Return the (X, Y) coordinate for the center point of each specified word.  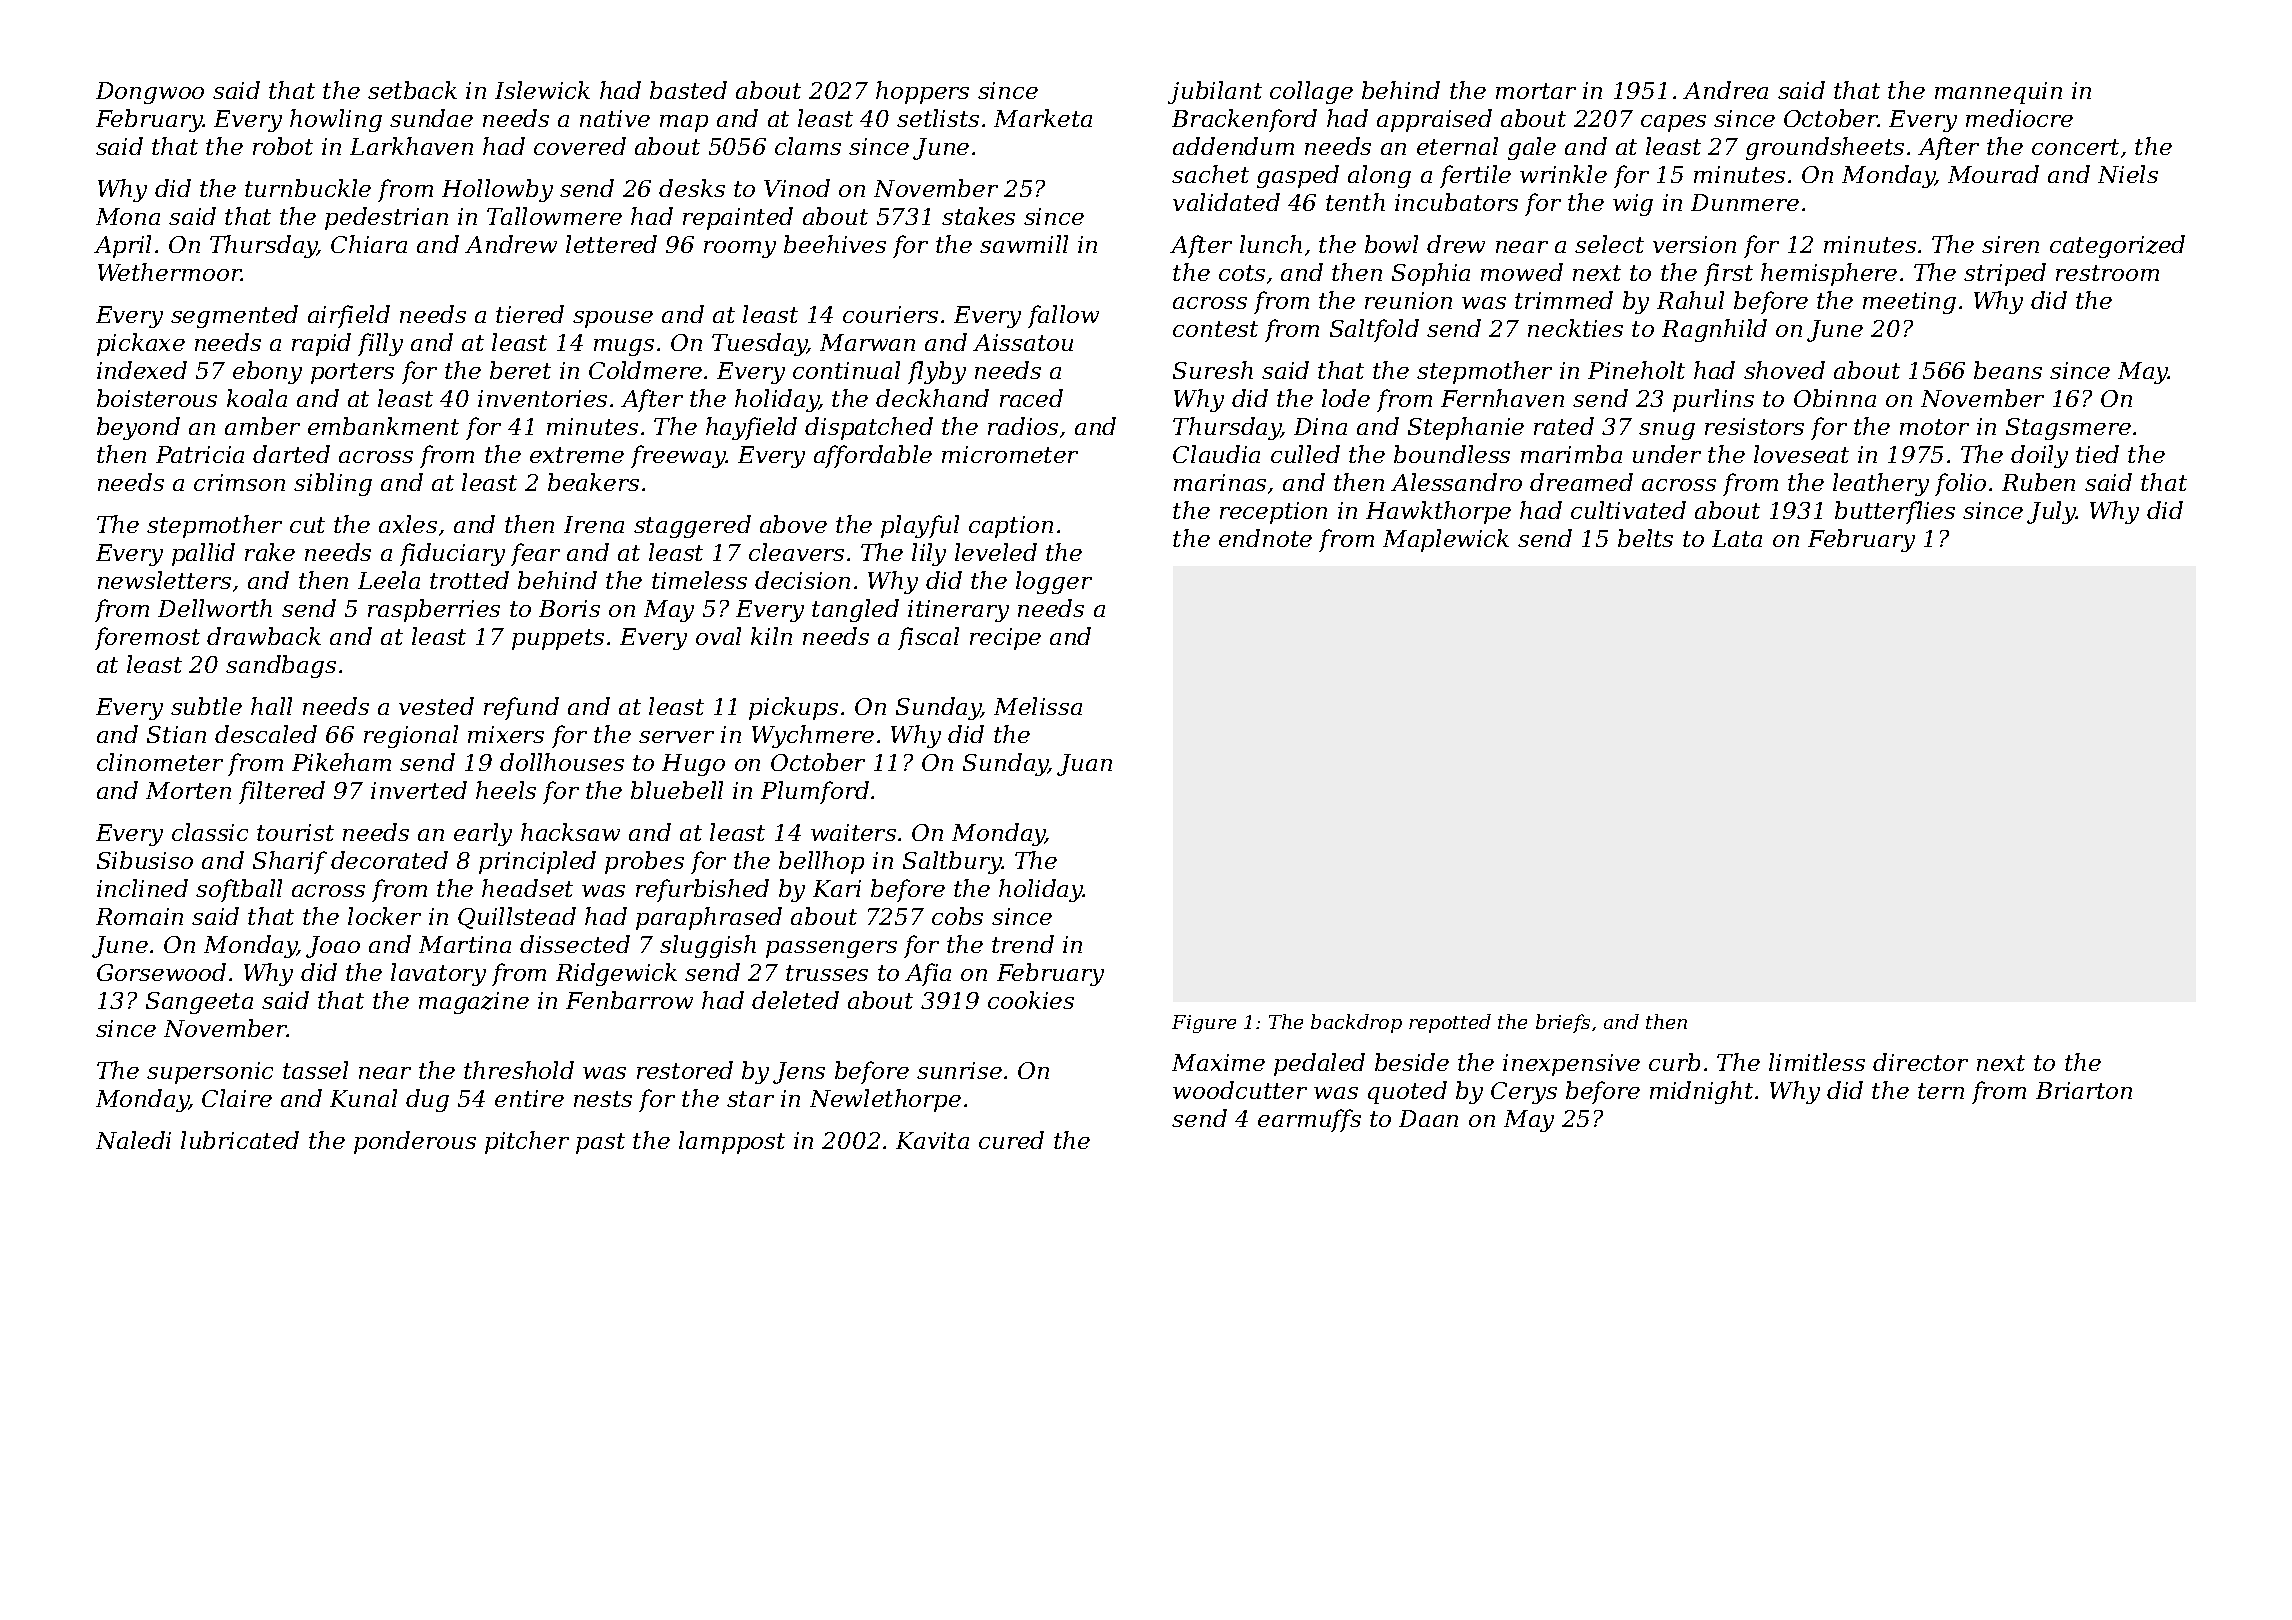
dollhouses (562, 762)
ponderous (415, 1142)
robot (283, 146)
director (1920, 1062)
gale (1532, 148)
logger (1054, 582)
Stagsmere (2068, 429)
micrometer (1010, 454)
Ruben (2038, 482)
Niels (2128, 174)
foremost (147, 638)
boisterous (157, 398)
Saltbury (952, 862)
